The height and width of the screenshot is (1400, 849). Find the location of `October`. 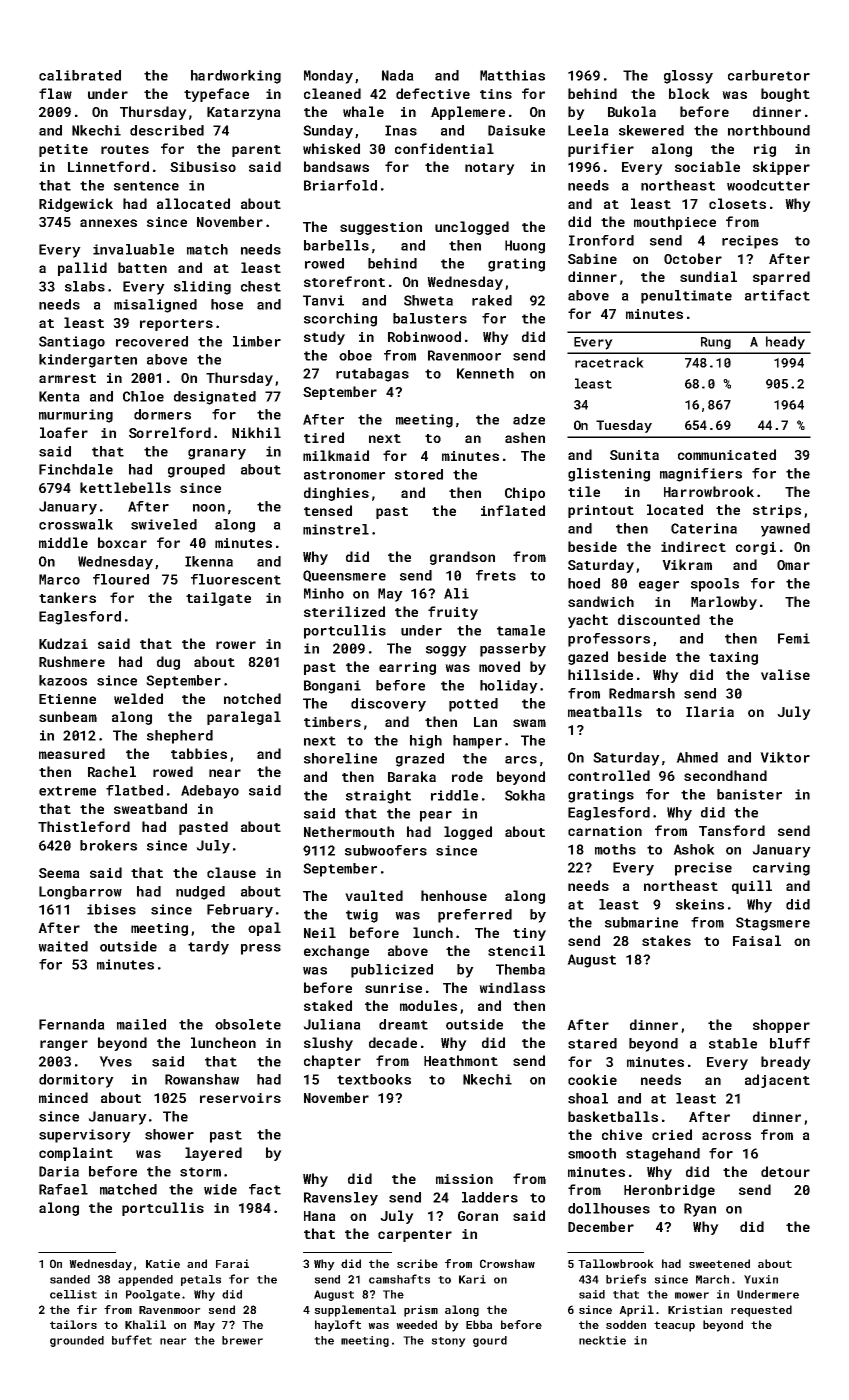

October is located at coordinates (693, 258).
